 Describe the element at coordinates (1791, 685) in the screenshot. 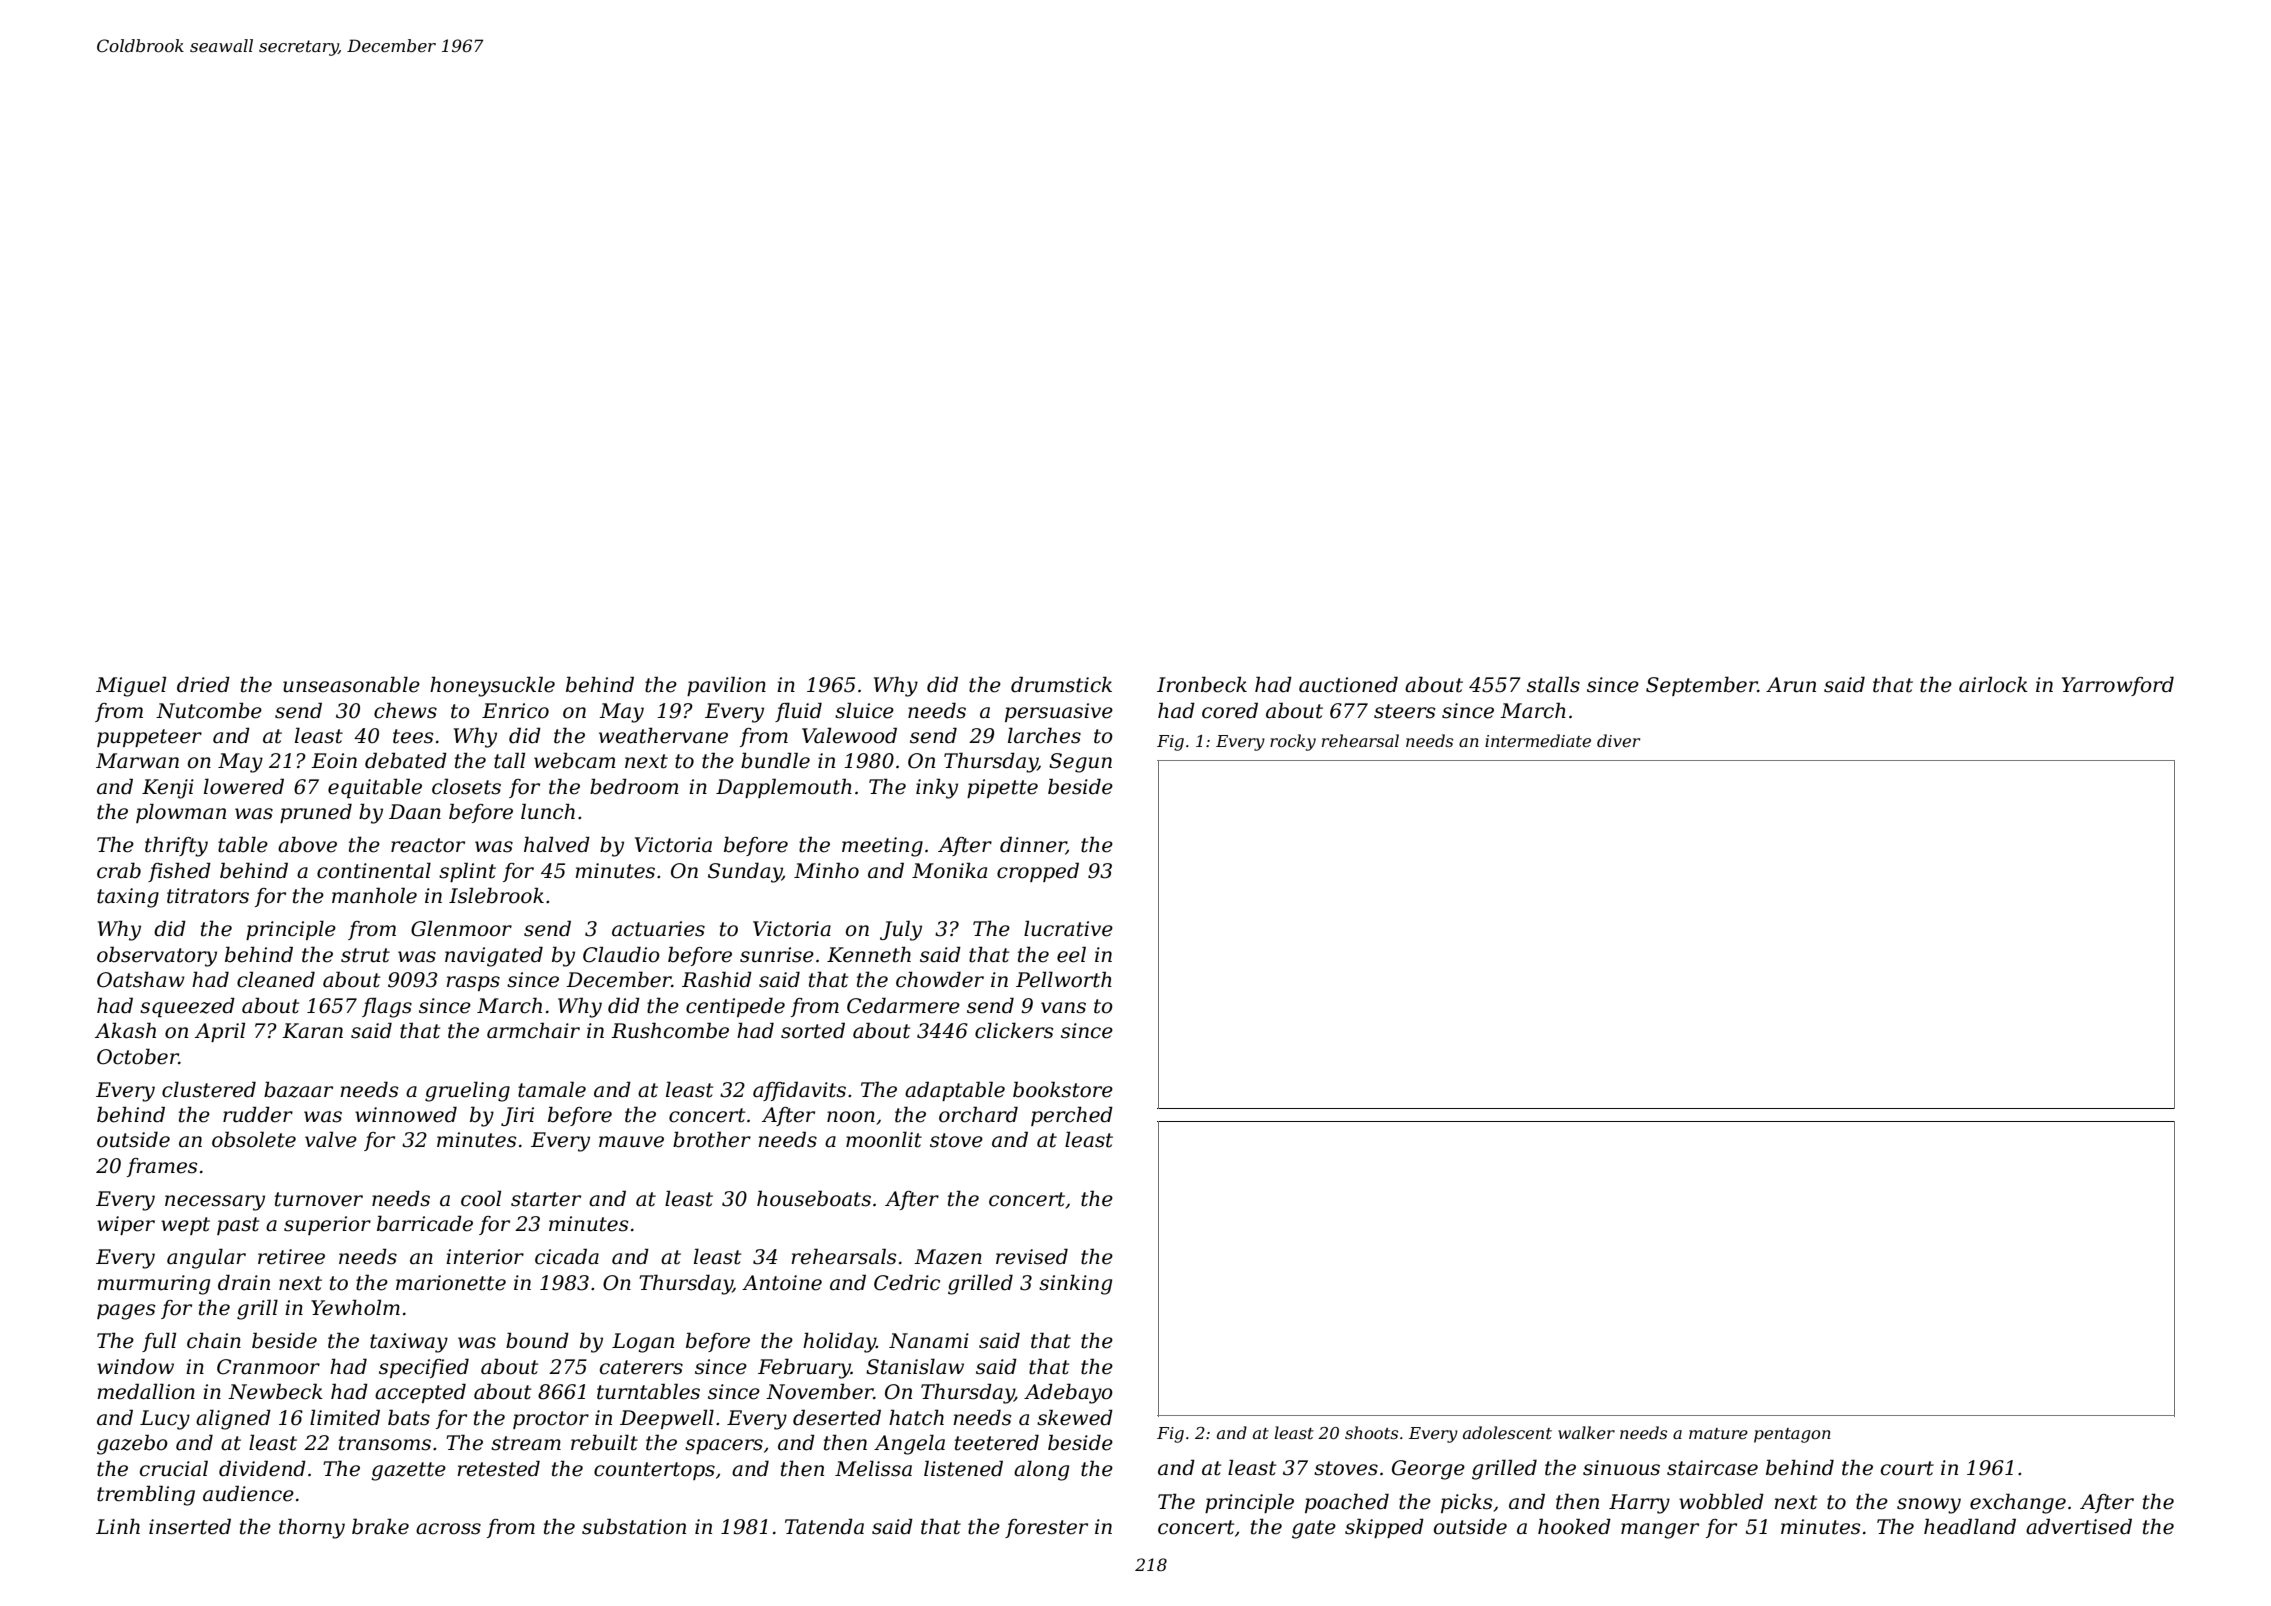

I see `Arun` at that location.
